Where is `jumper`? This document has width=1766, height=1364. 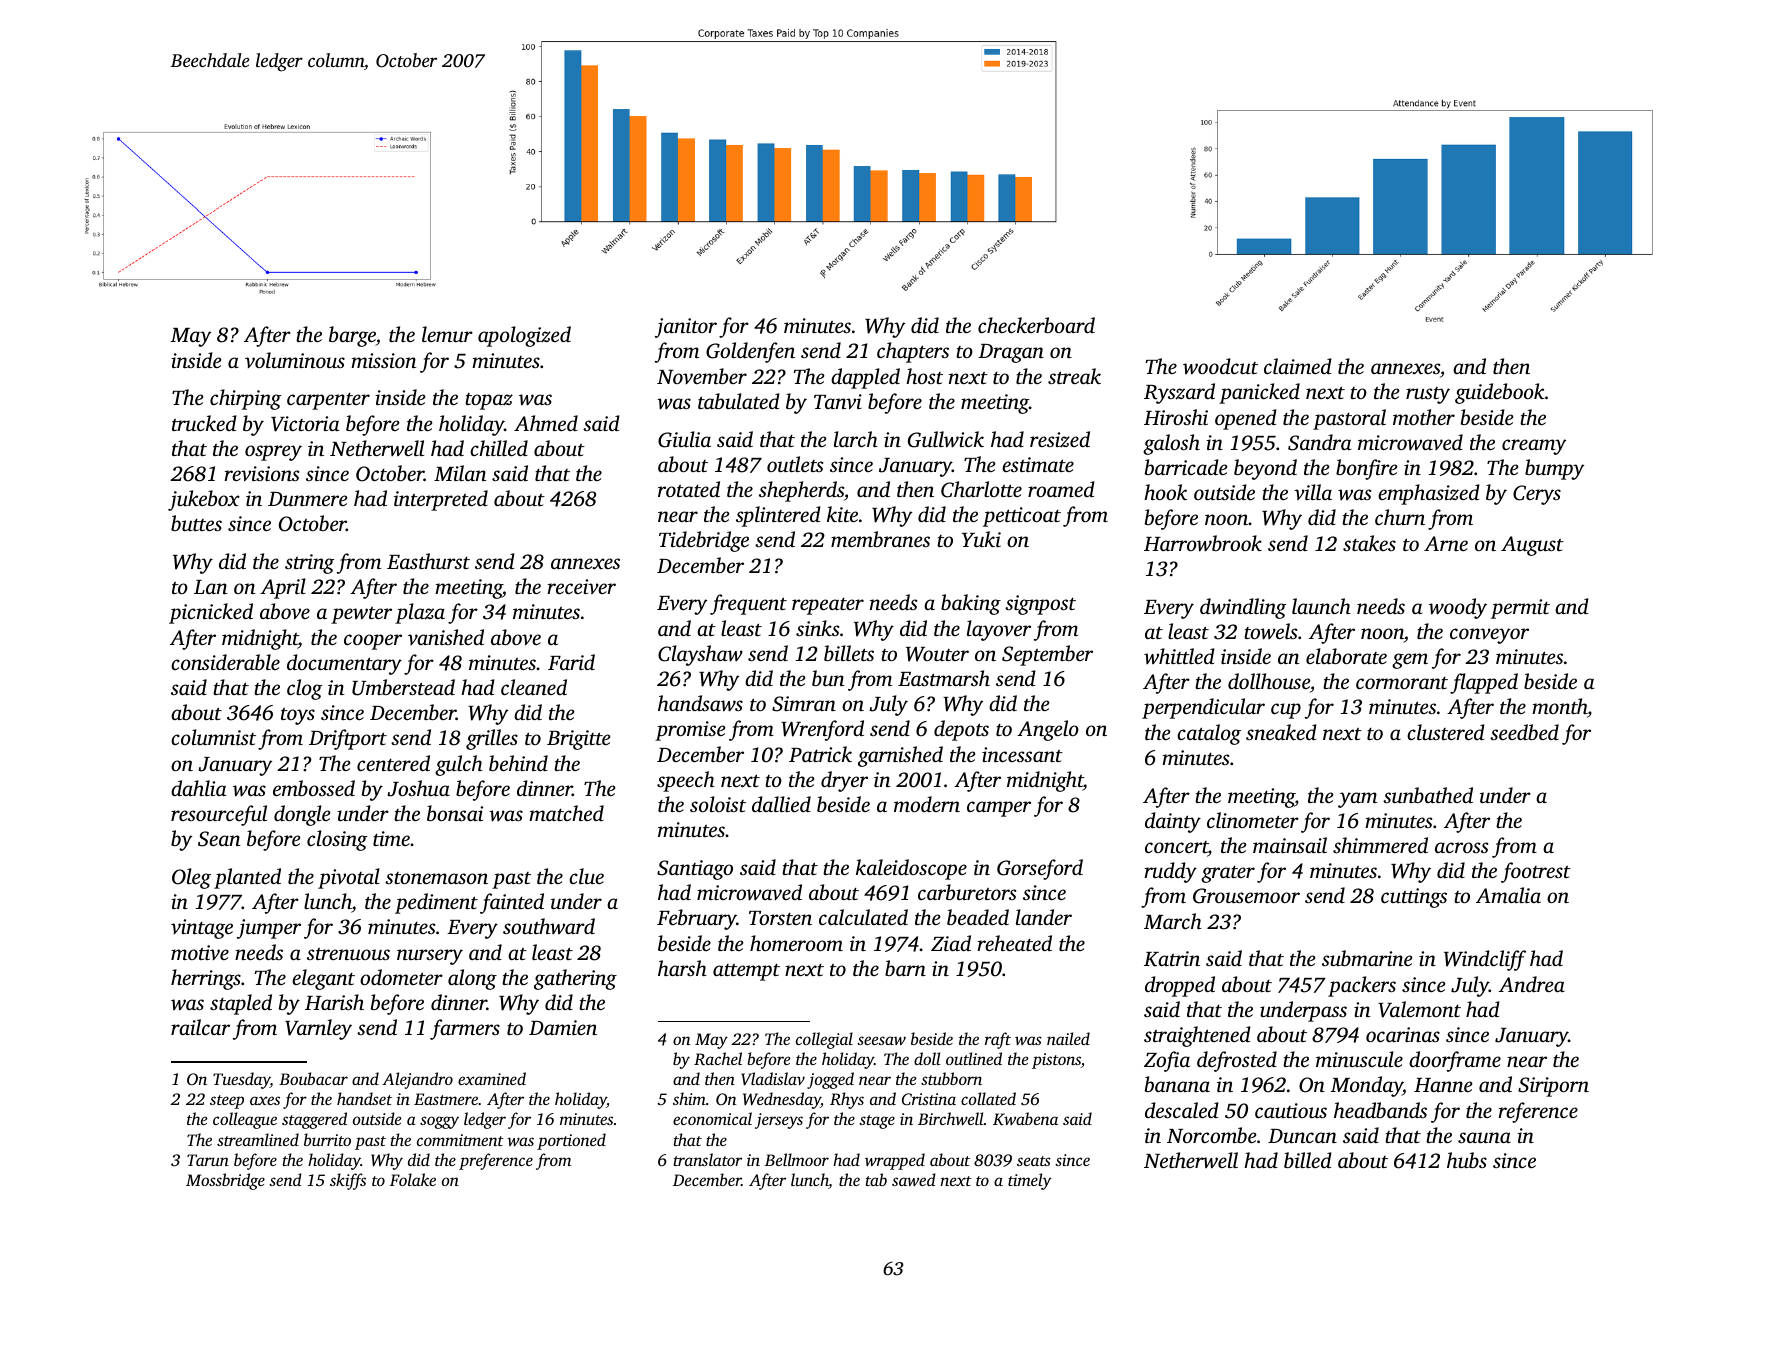
jumper is located at coordinates (269, 929).
